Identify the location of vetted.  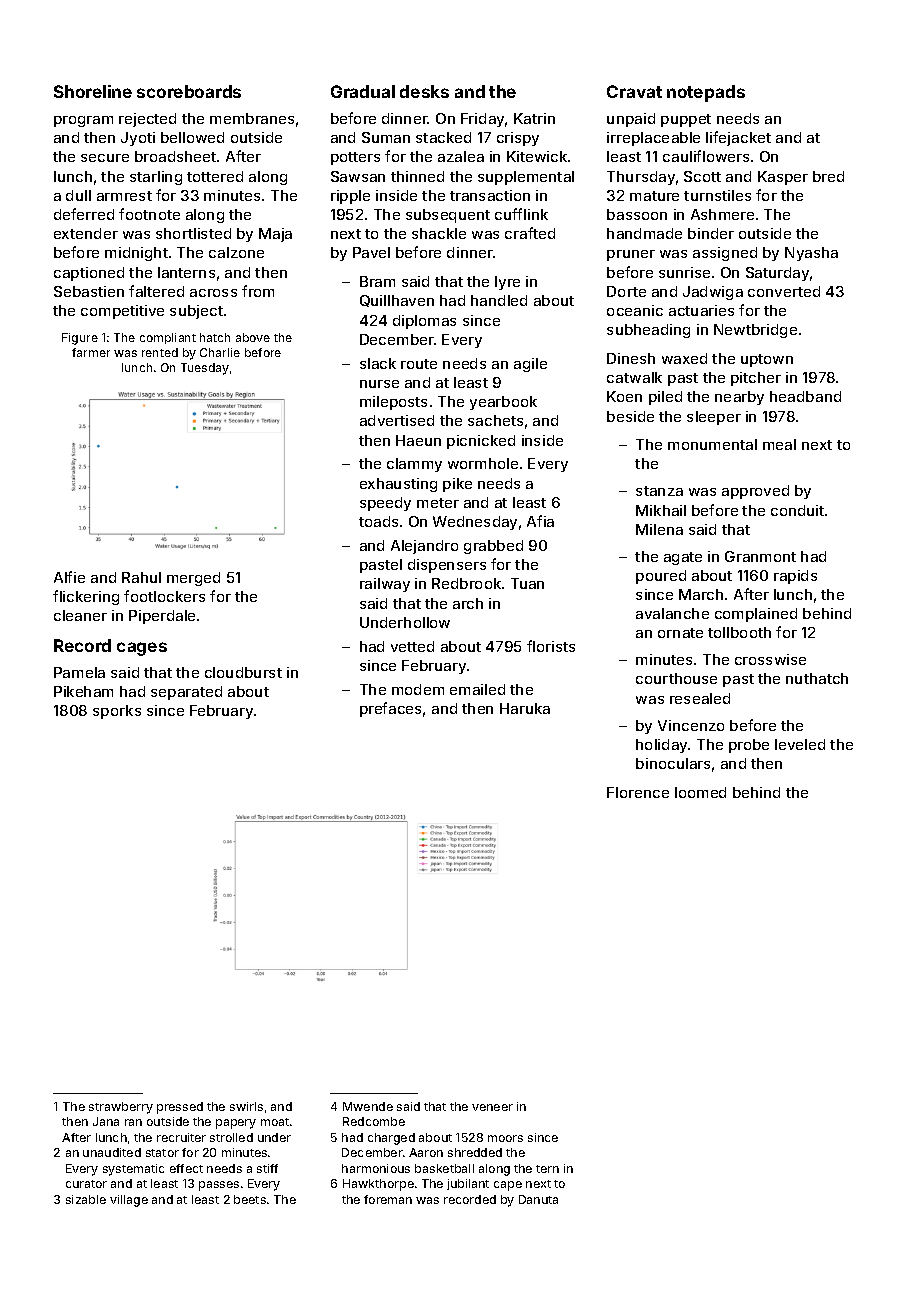
(412, 646).
